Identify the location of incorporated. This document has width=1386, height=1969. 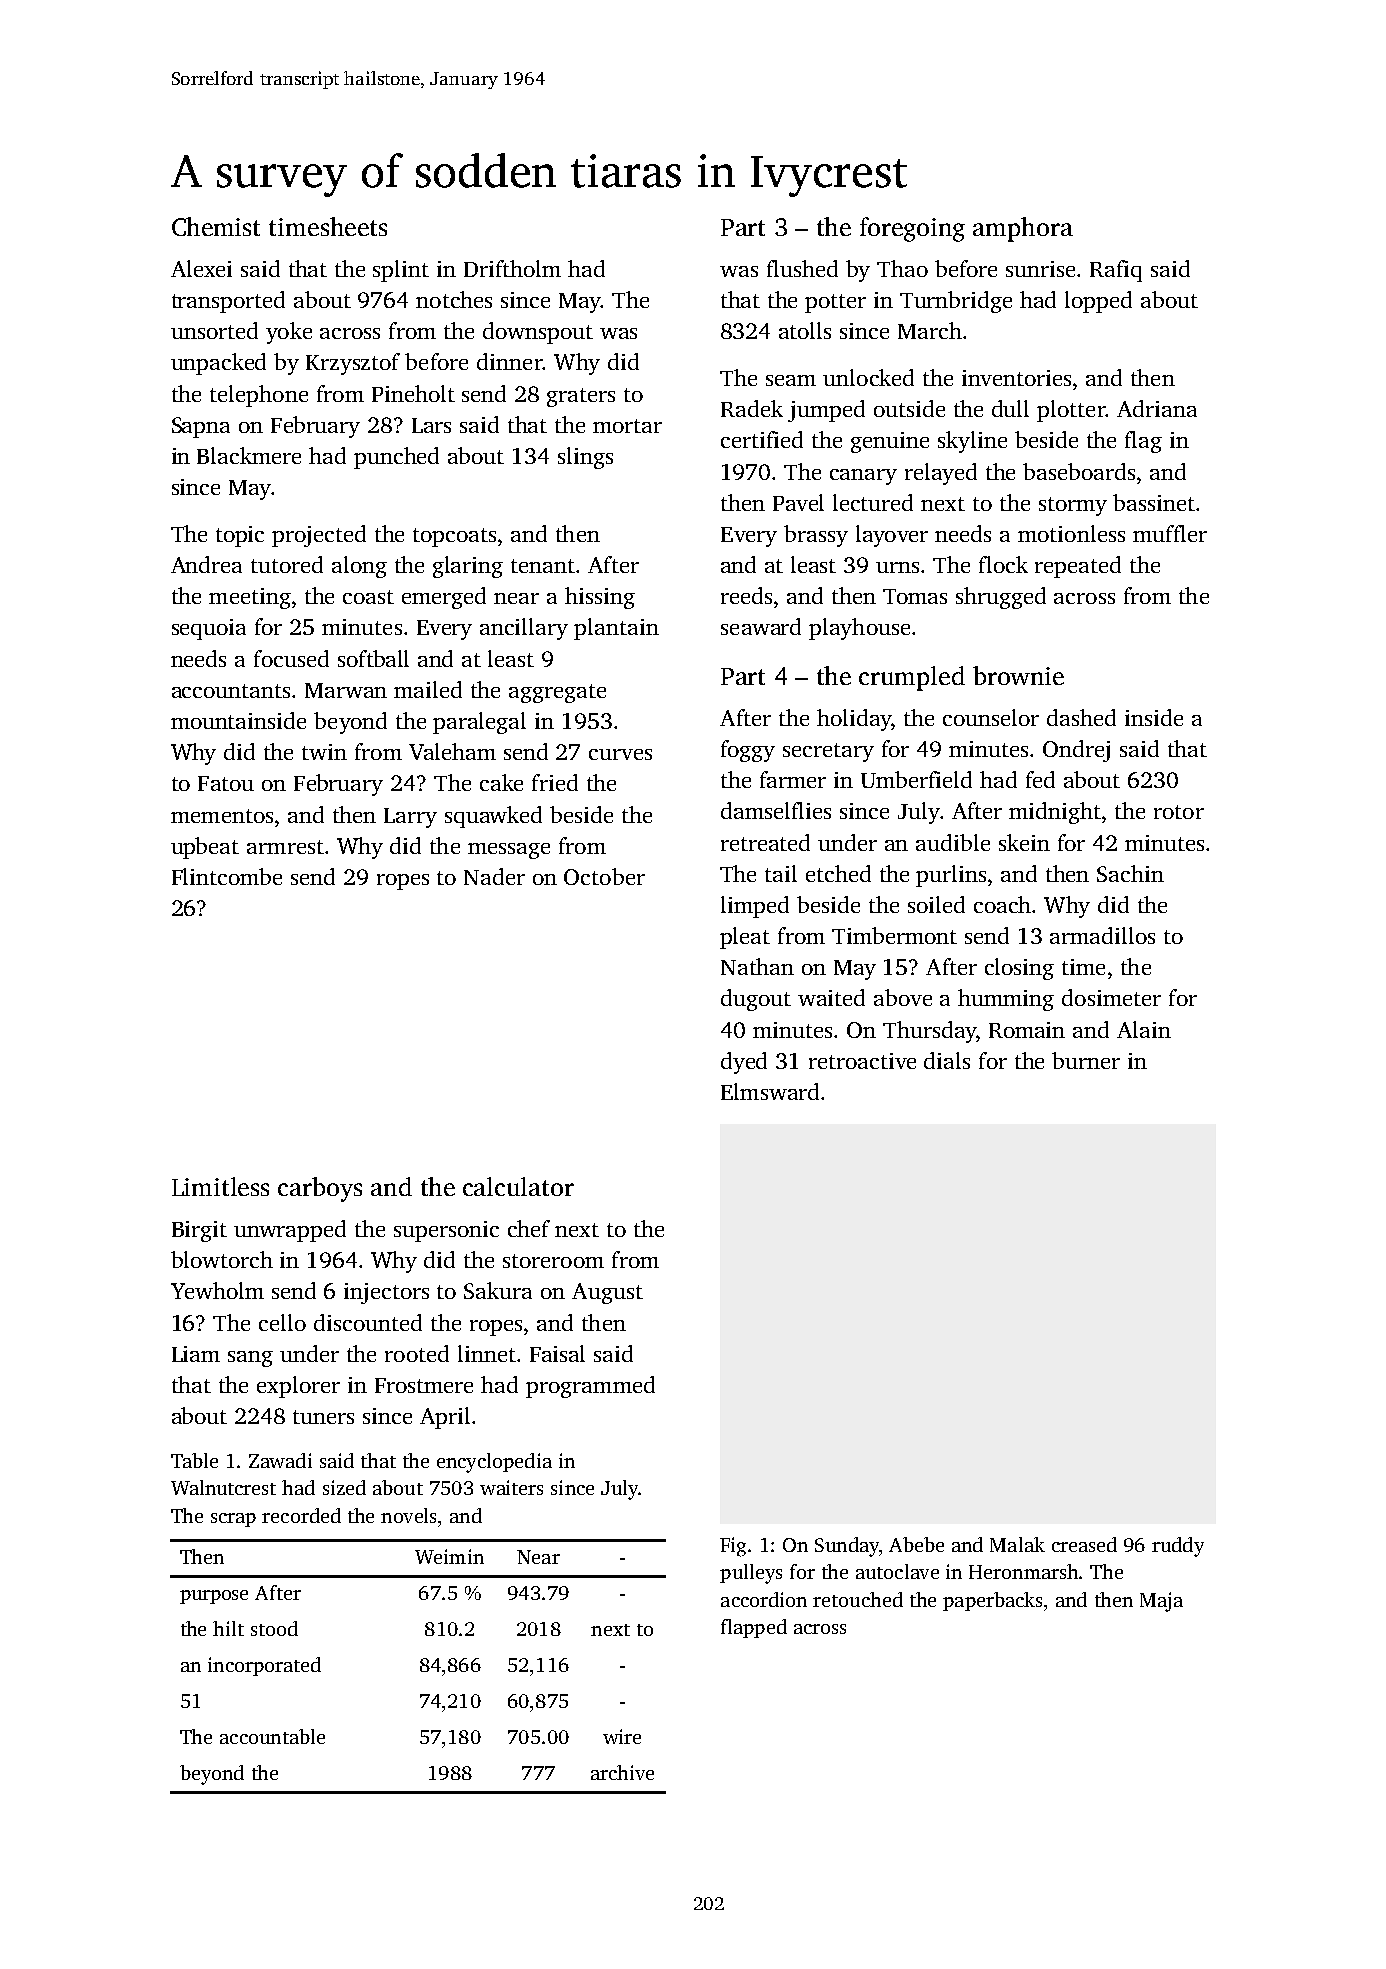
(264, 1666).
